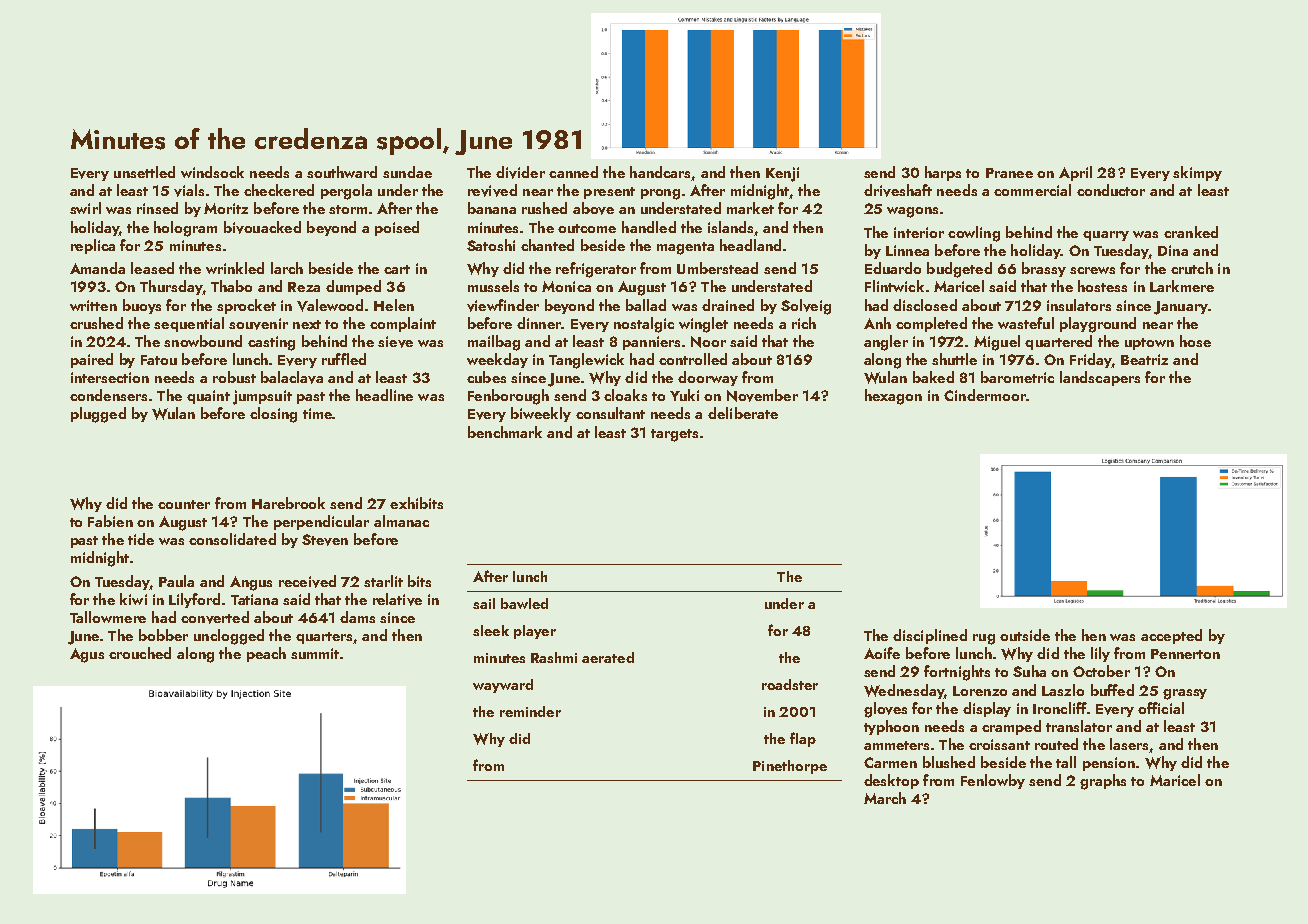 This page has height=924, width=1308. I want to click on unsettled, so click(144, 172).
